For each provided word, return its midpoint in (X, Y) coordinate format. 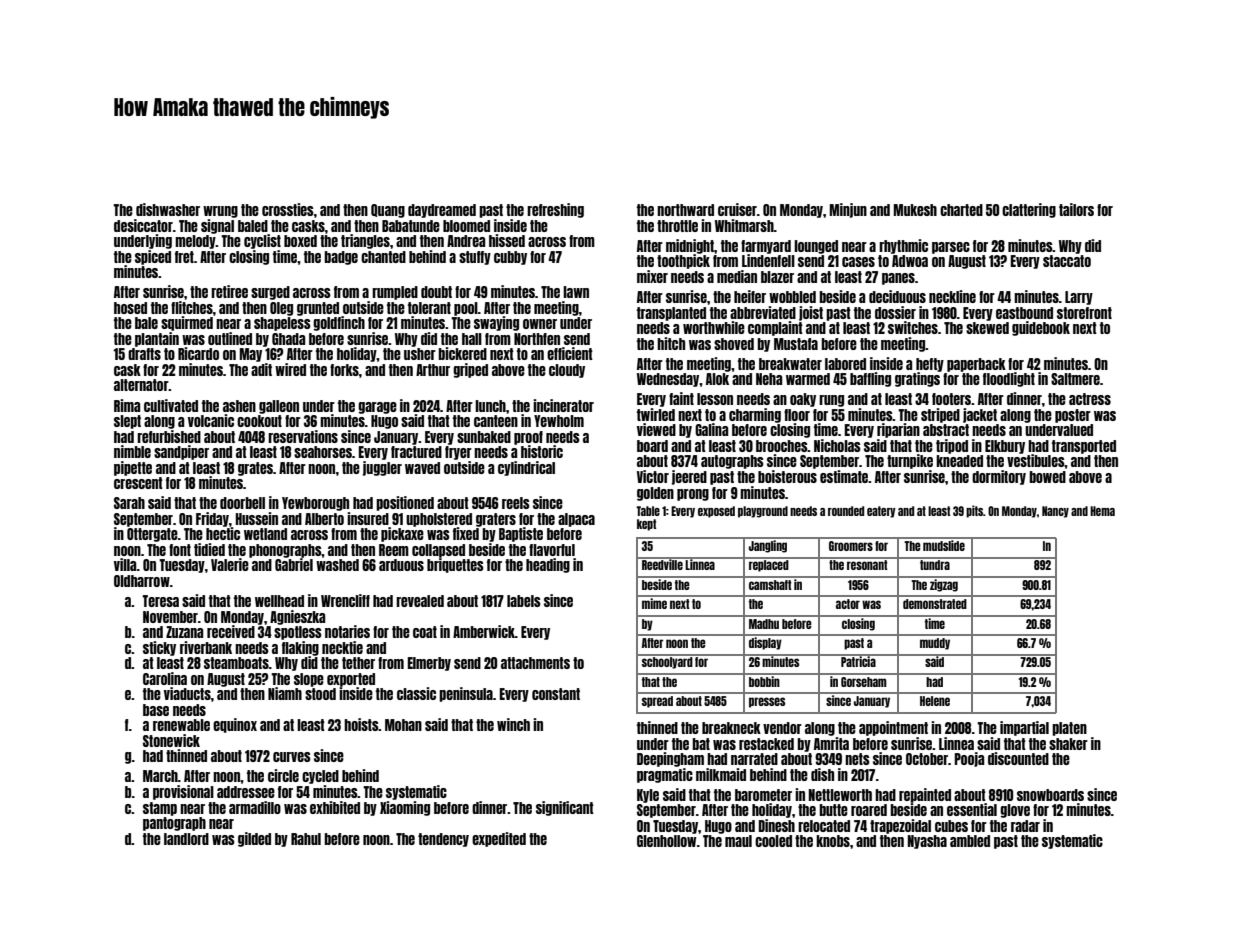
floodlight (1009, 379)
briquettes (455, 565)
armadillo (255, 807)
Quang (388, 211)
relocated (824, 826)
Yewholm (559, 421)
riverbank (206, 647)
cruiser (737, 209)
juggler (382, 468)
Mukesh (915, 210)
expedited (499, 839)
